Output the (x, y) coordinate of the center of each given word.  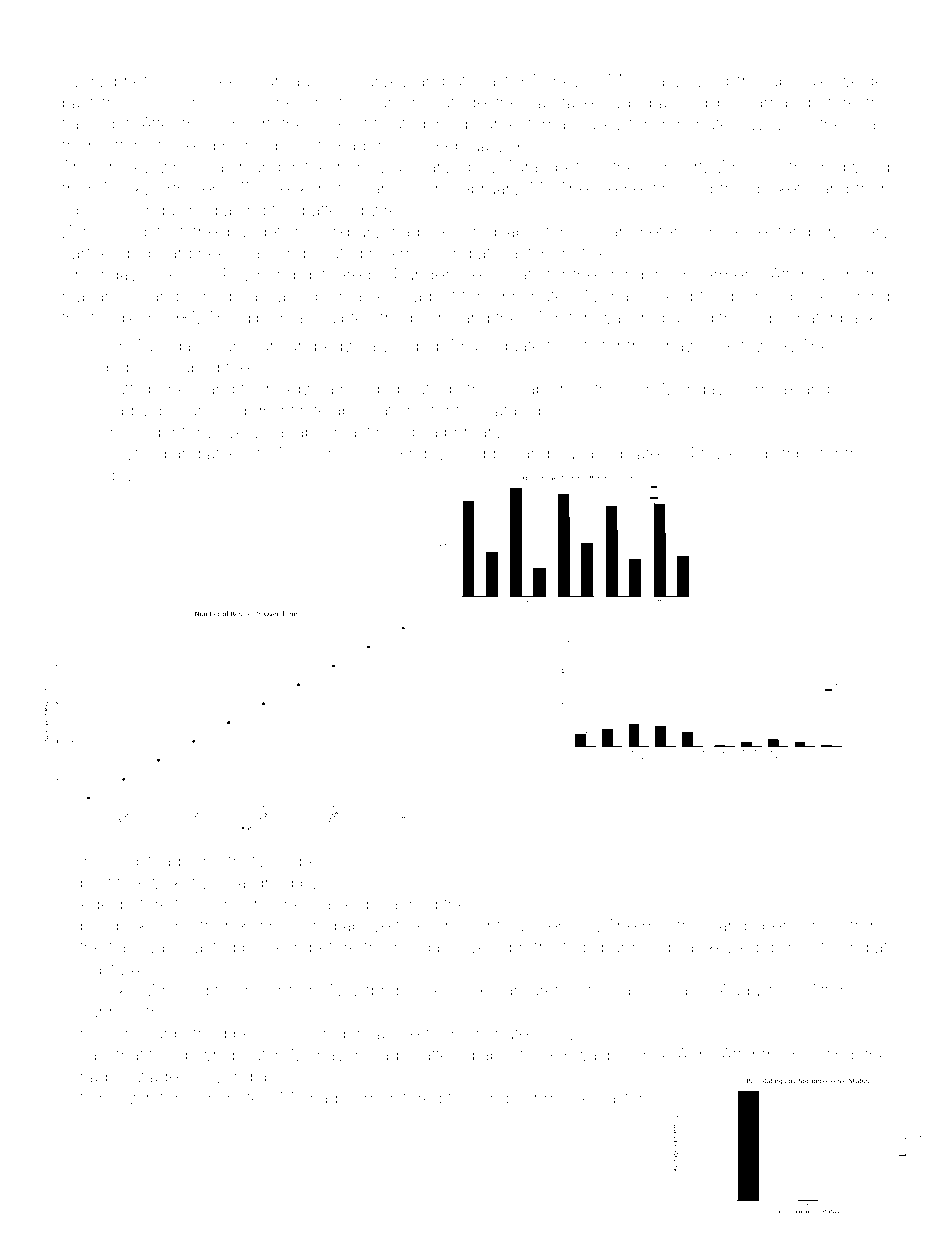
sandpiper (749, 927)
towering (734, 455)
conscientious (479, 925)
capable (297, 433)
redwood (855, 166)
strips (794, 455)
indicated (635, 453)
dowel (129, 475)
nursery (110, 1036)
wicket (171, 882)
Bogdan (486, 455)
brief (131, 80)
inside (455, 123)
